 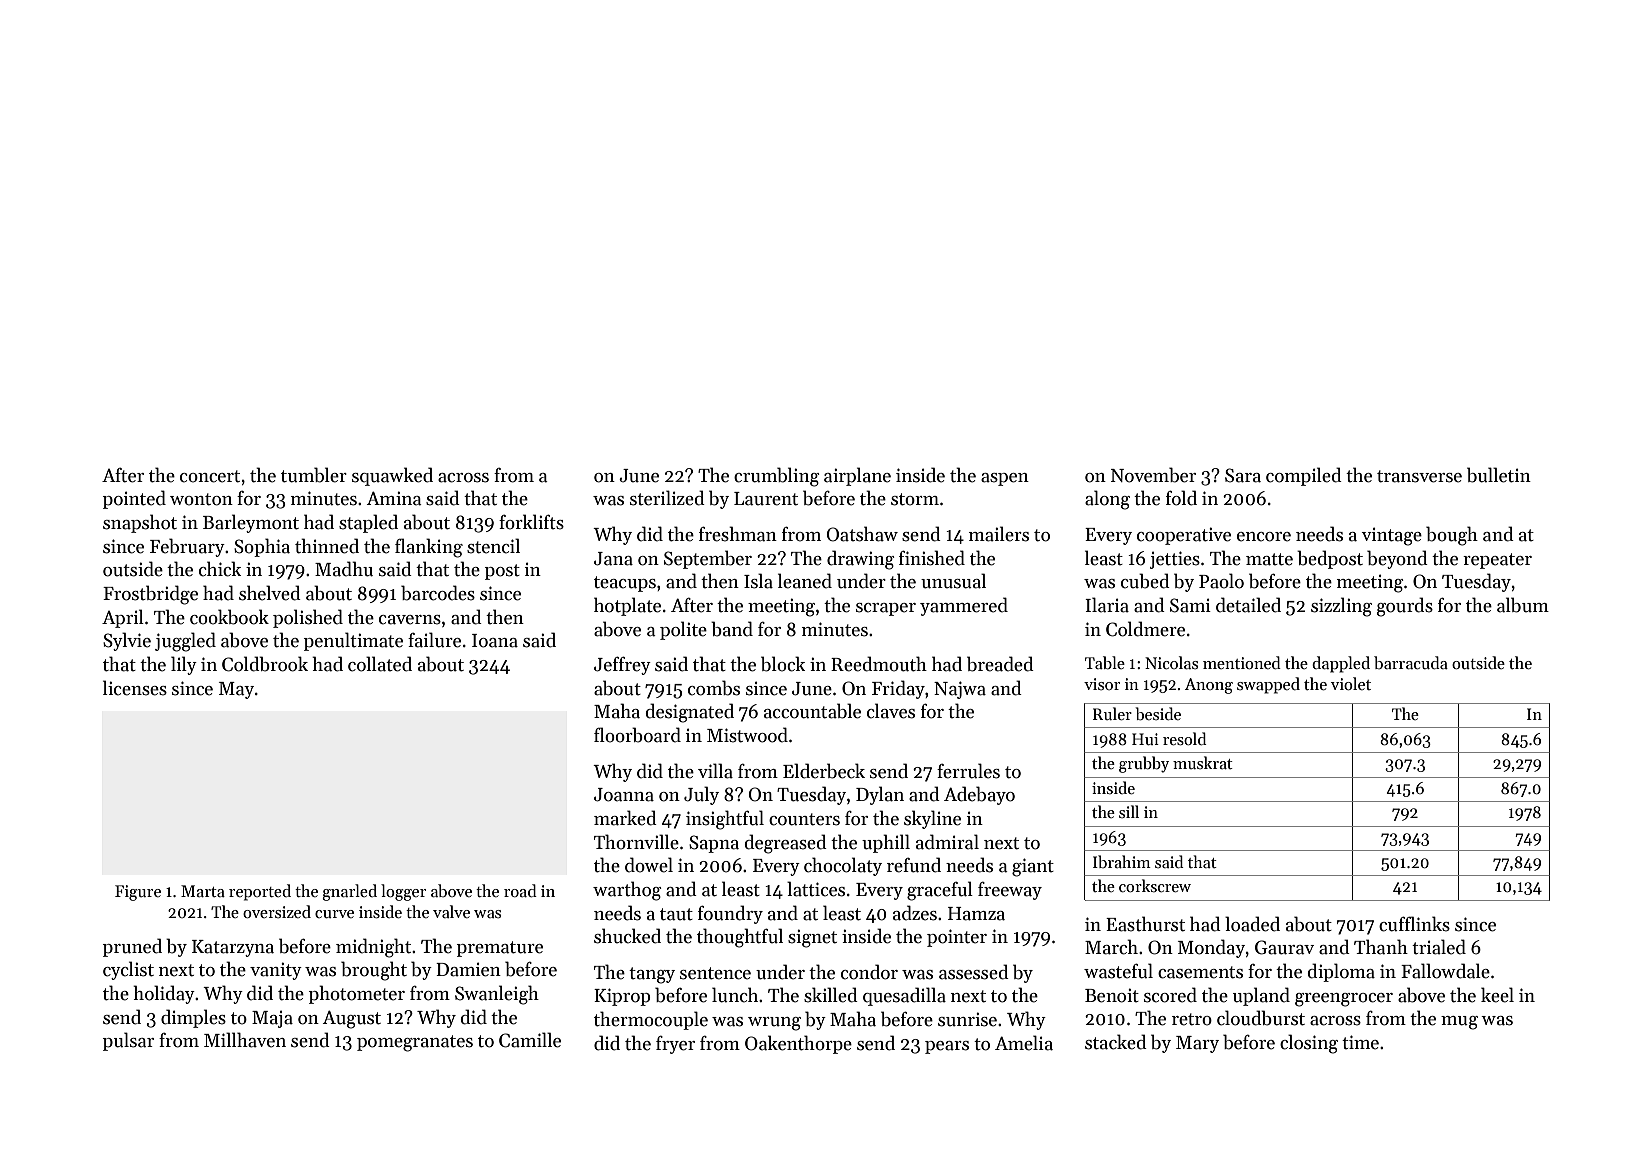 I want to click on foundry, so click(x=730, y=914).
